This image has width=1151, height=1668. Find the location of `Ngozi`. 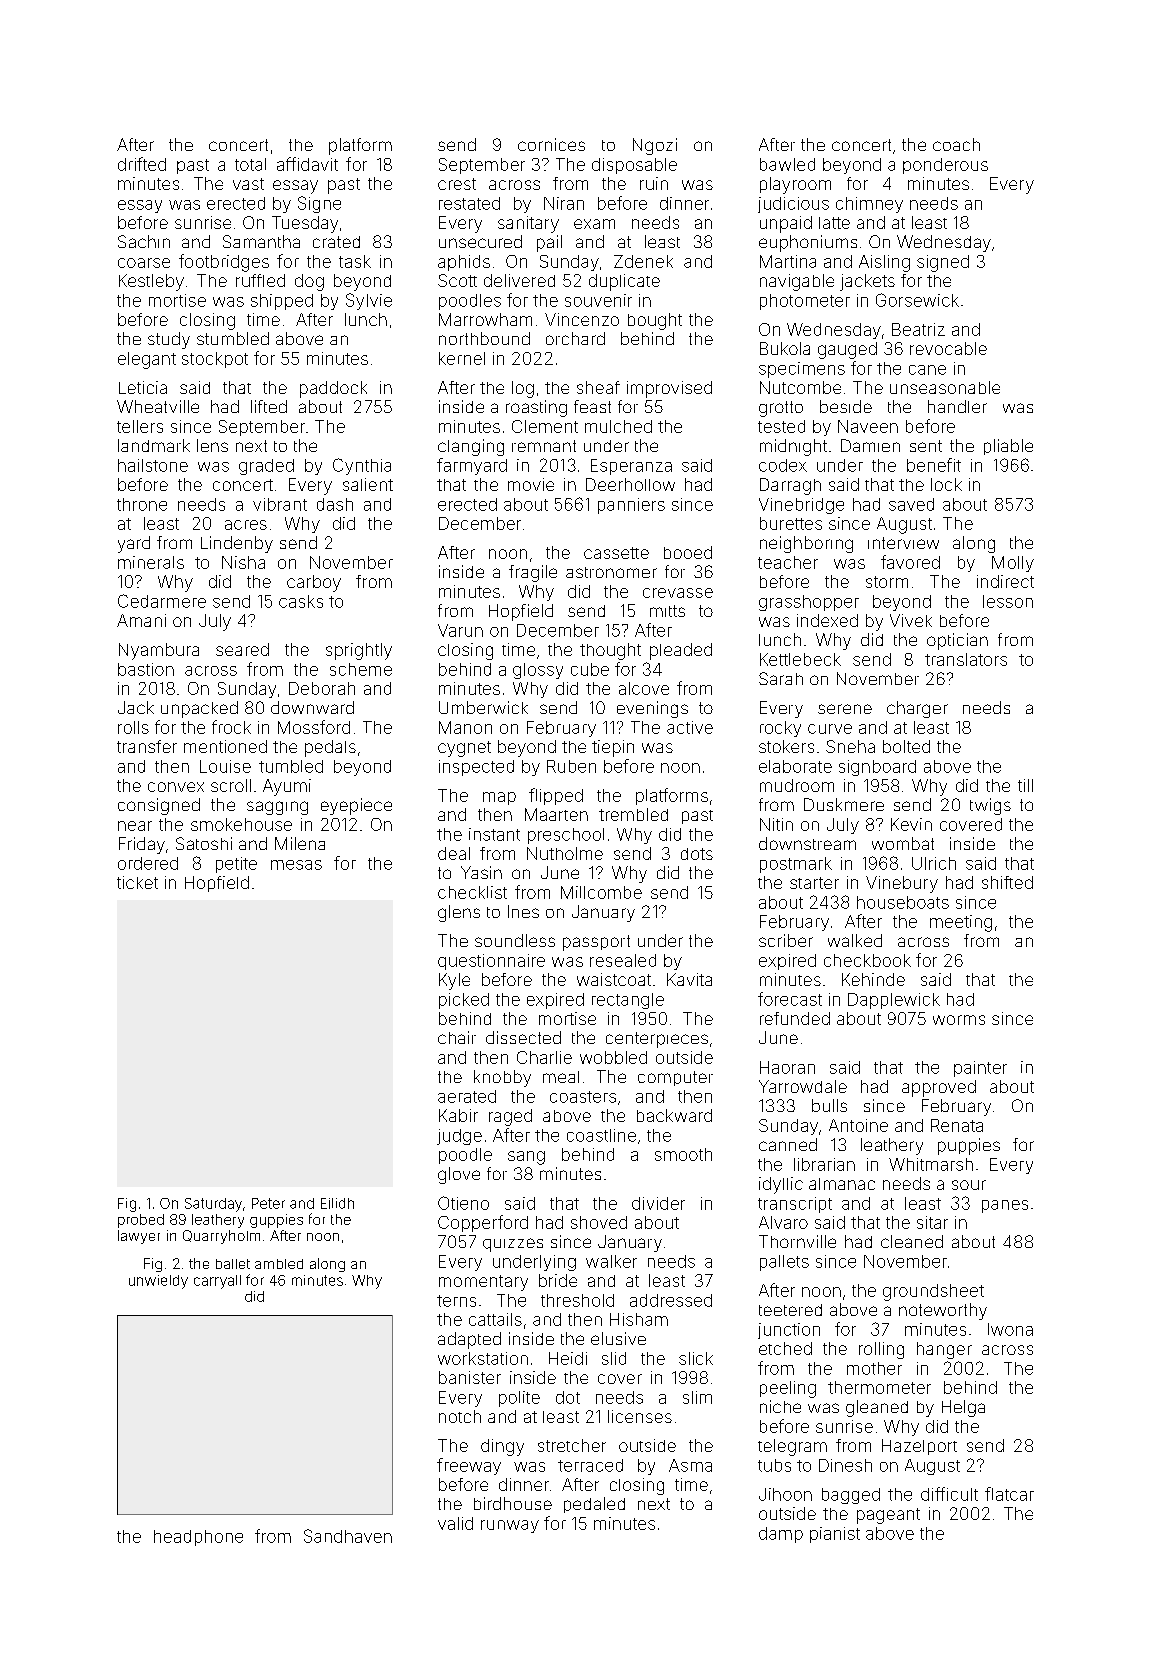

Ngozi is located at coordinates (655, 146).
